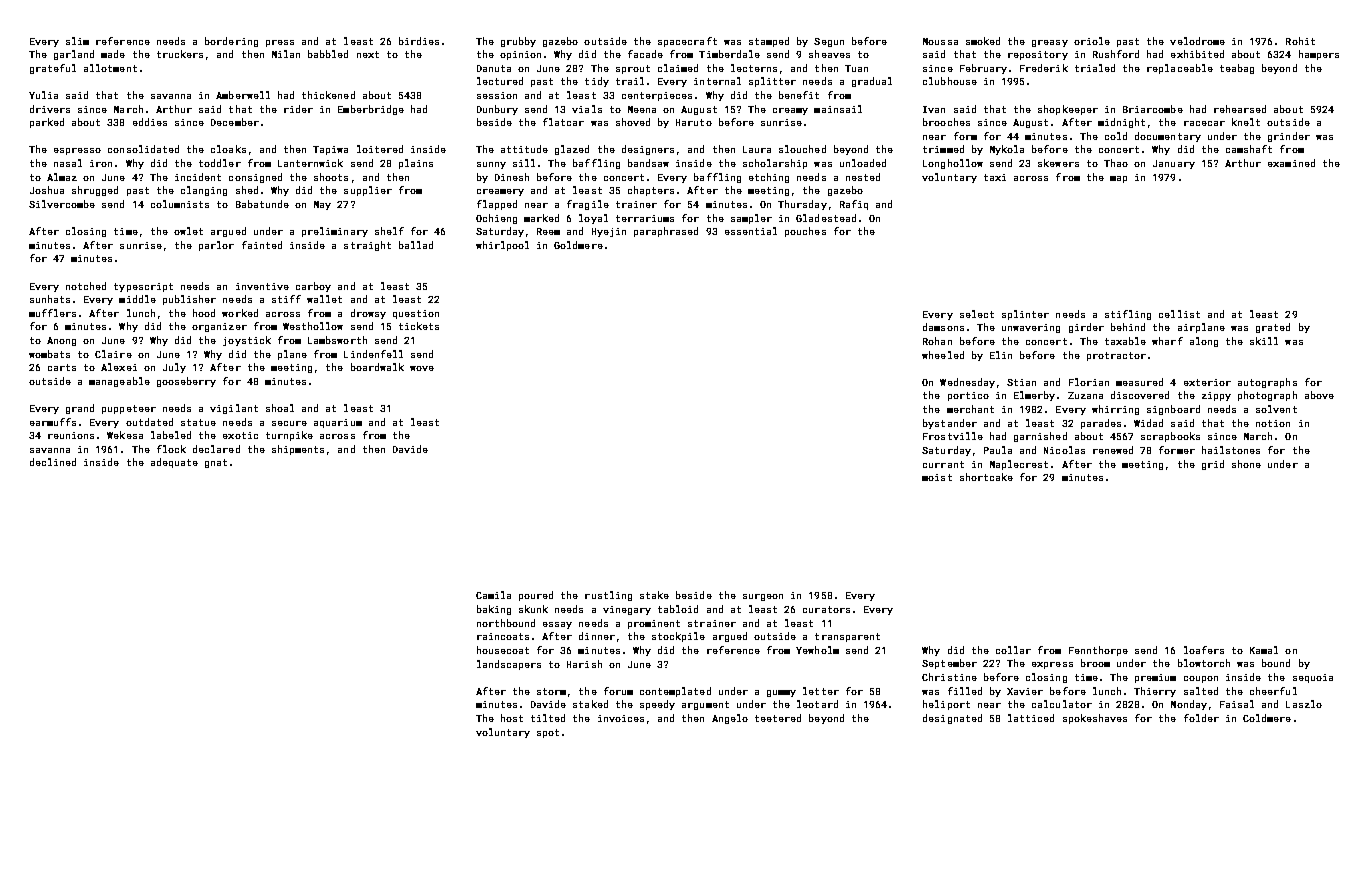  What do you see at coordinates (563, 122) in the screenshot?
I see `flatcar` at bounding box center [563, 122].
